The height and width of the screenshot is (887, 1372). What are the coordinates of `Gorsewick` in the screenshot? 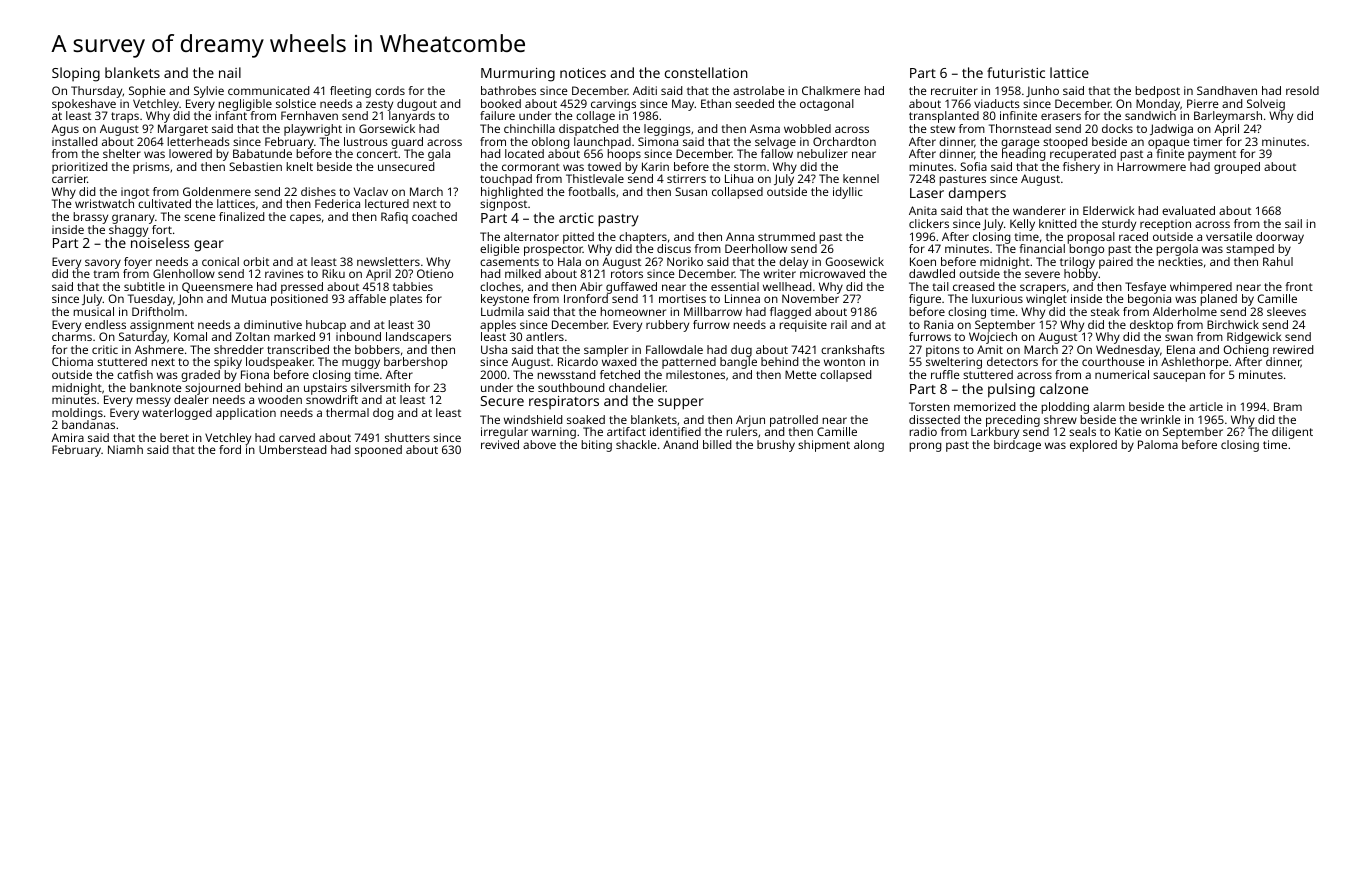 It's located at (387, 128).
